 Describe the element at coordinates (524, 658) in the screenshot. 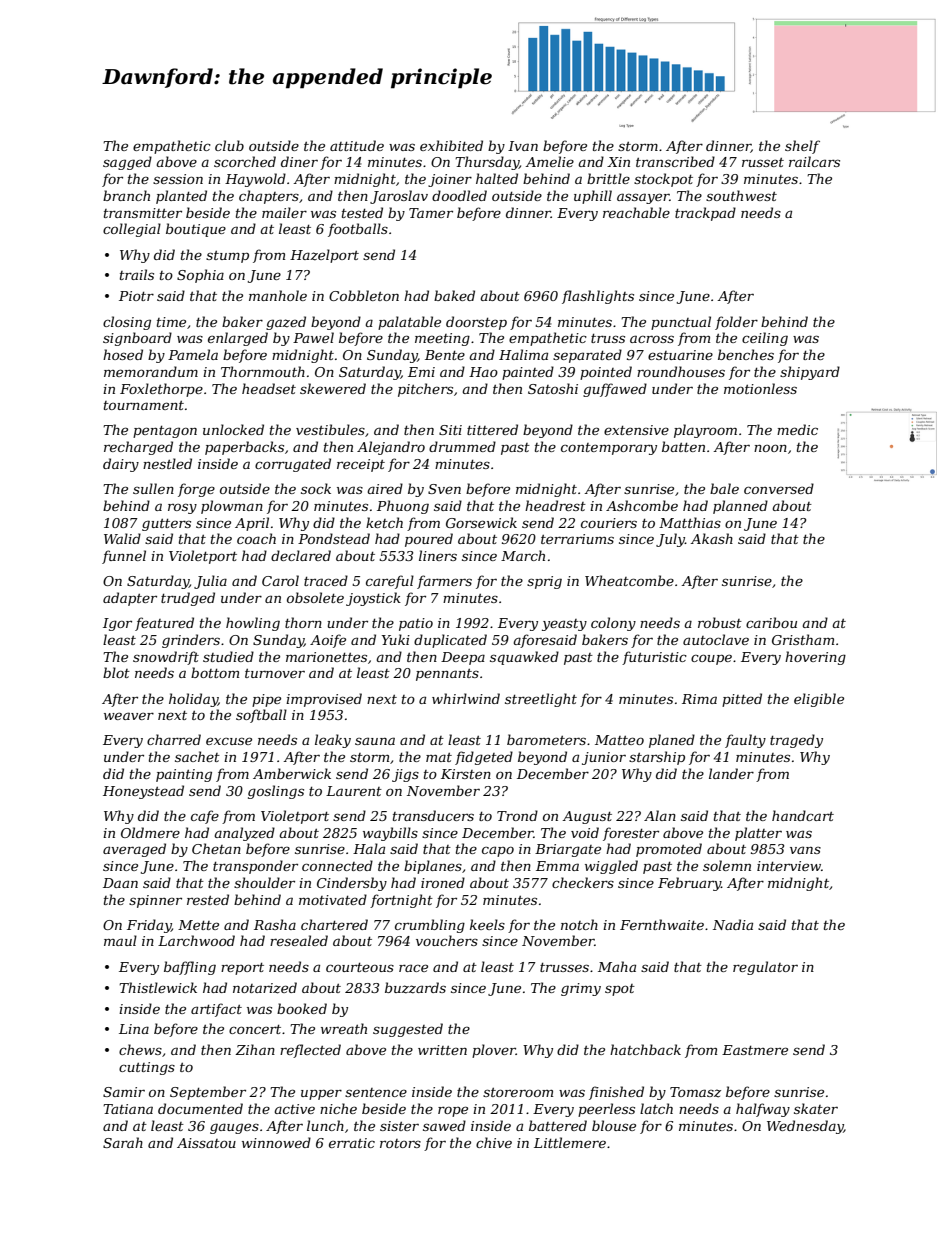

I see `squawked` at that location.
